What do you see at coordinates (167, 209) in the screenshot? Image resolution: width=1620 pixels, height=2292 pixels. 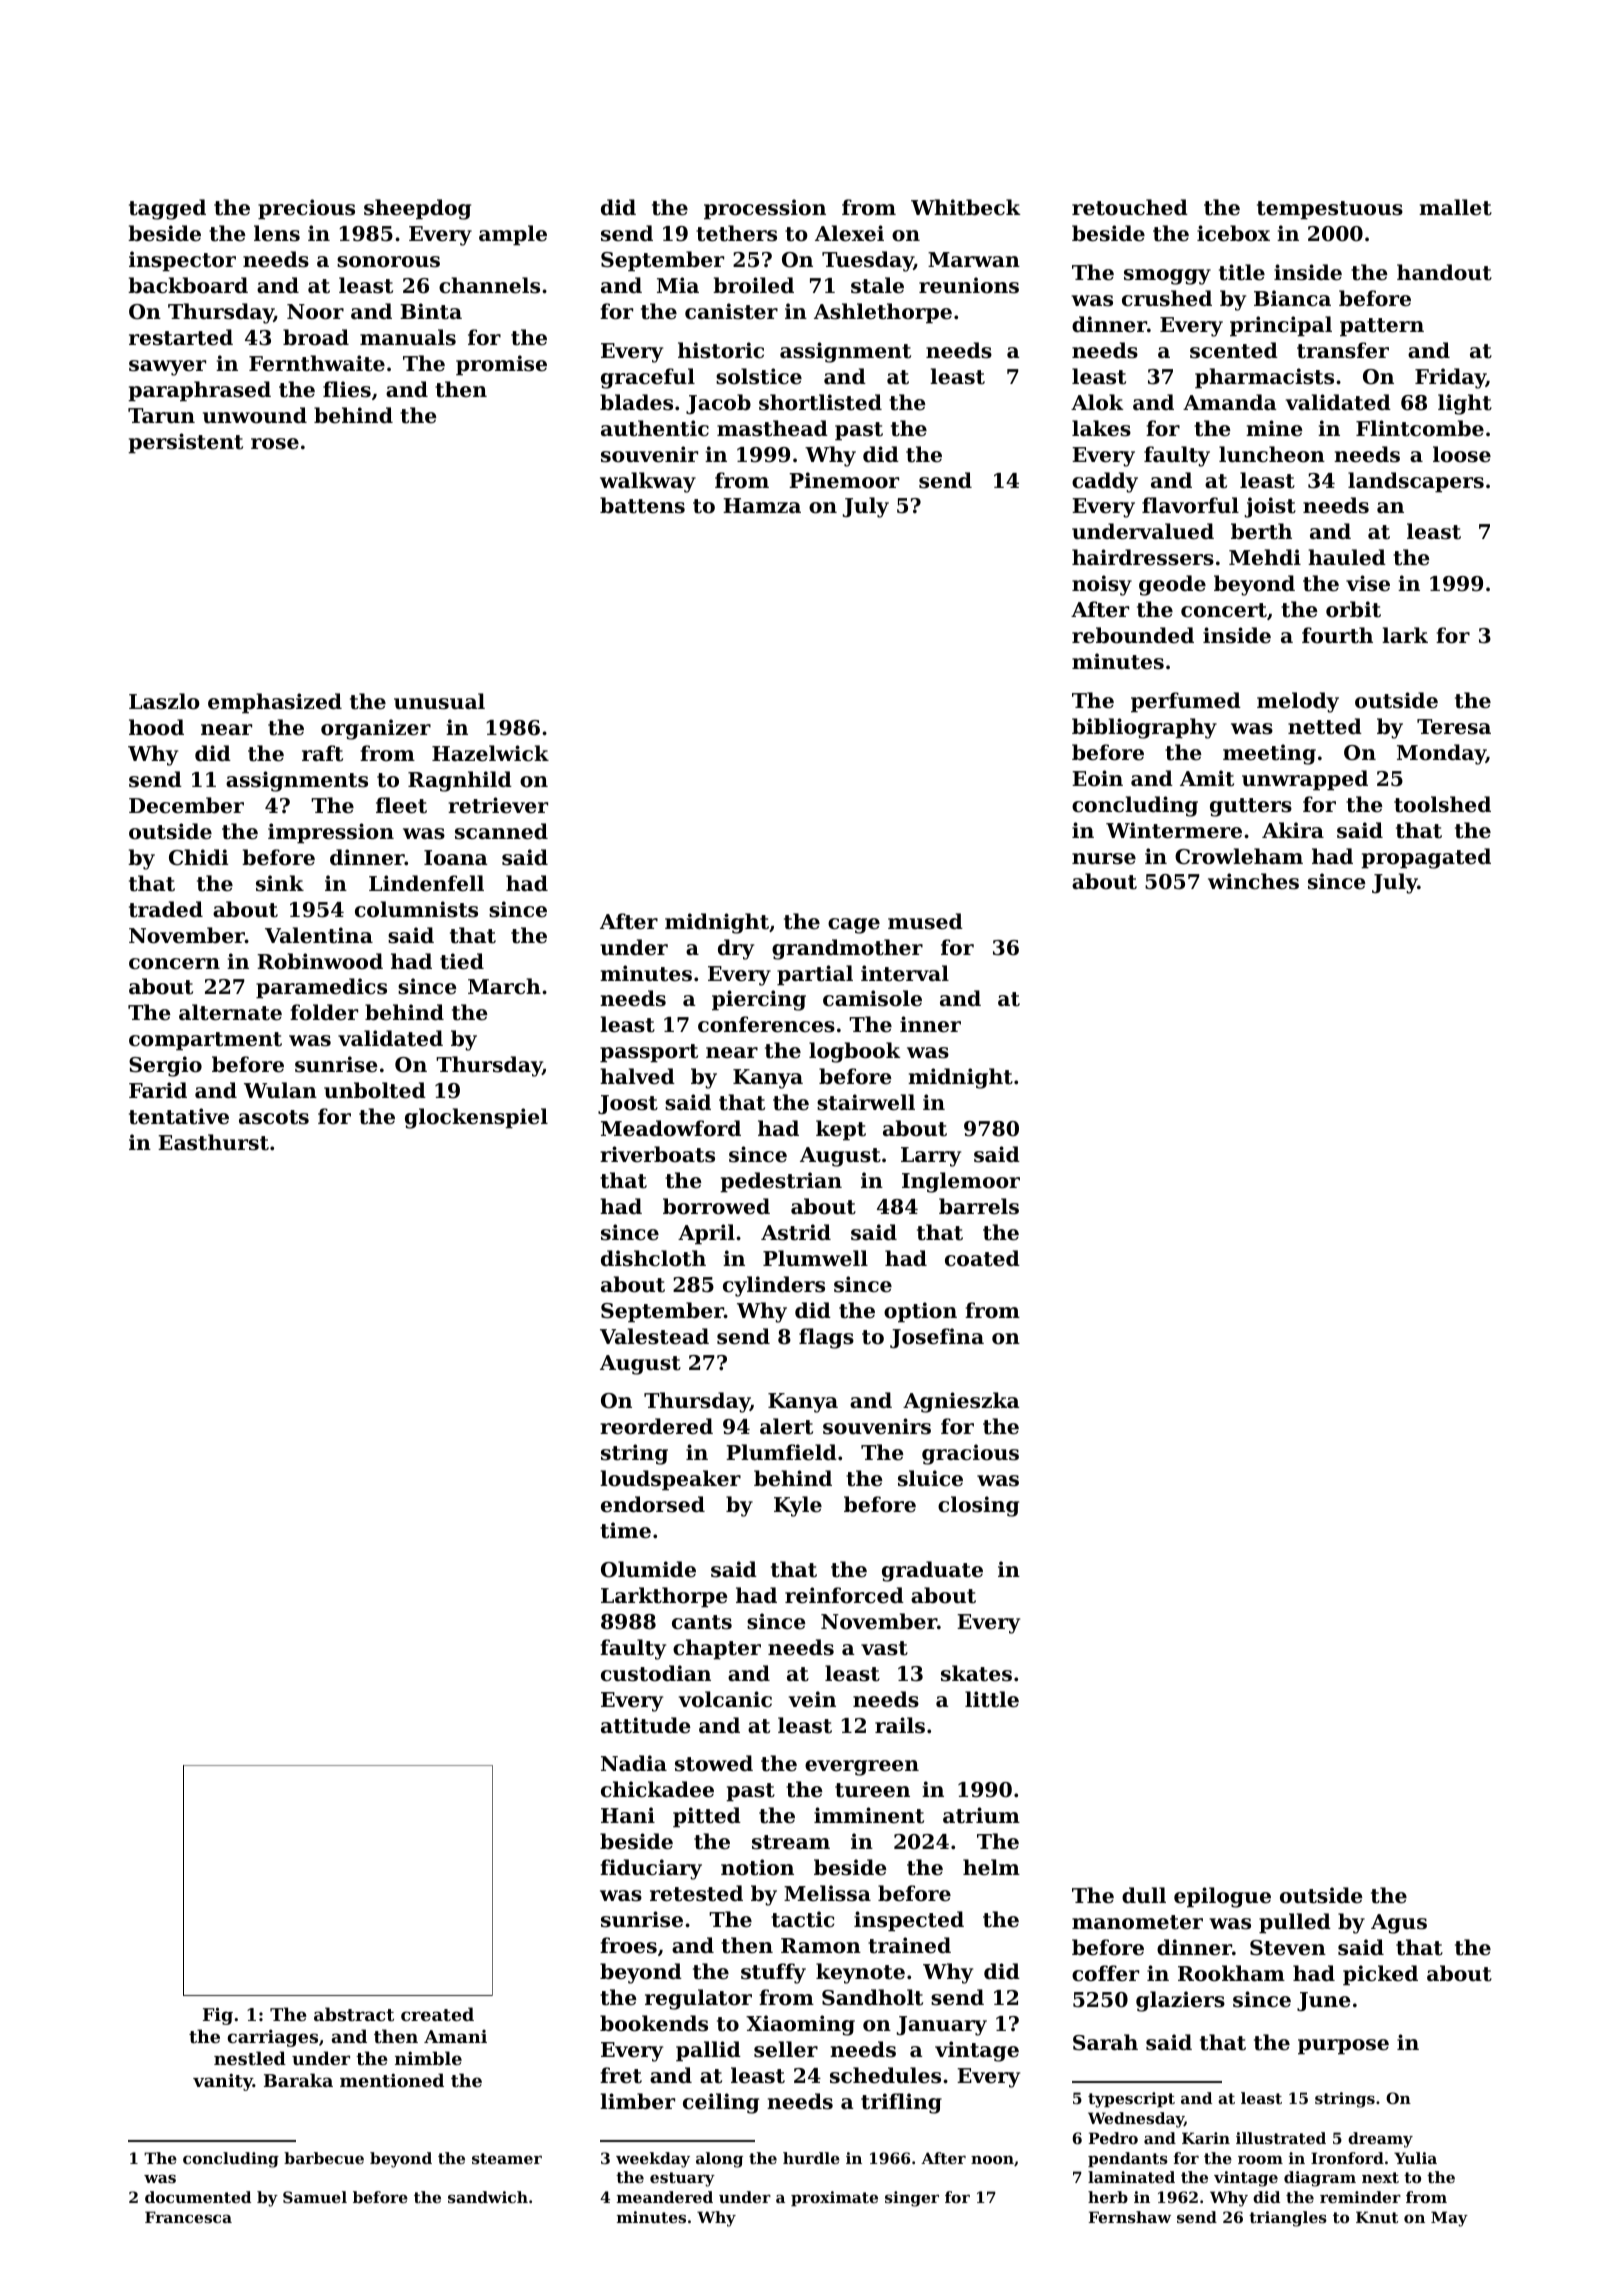 I see `tagged` at bounding box center [167, 209].
